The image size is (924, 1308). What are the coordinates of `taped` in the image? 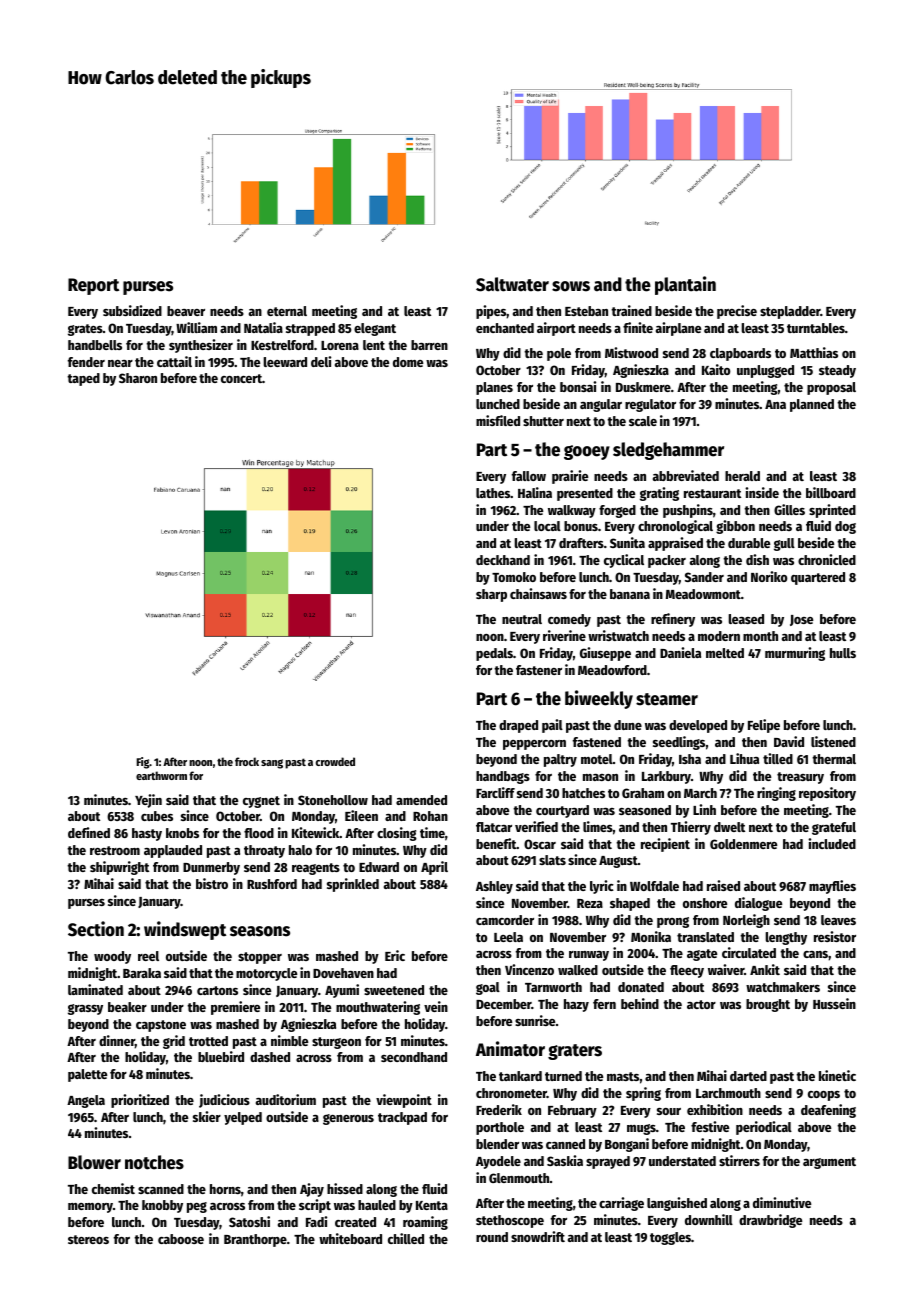 It's located at (83, 379).
